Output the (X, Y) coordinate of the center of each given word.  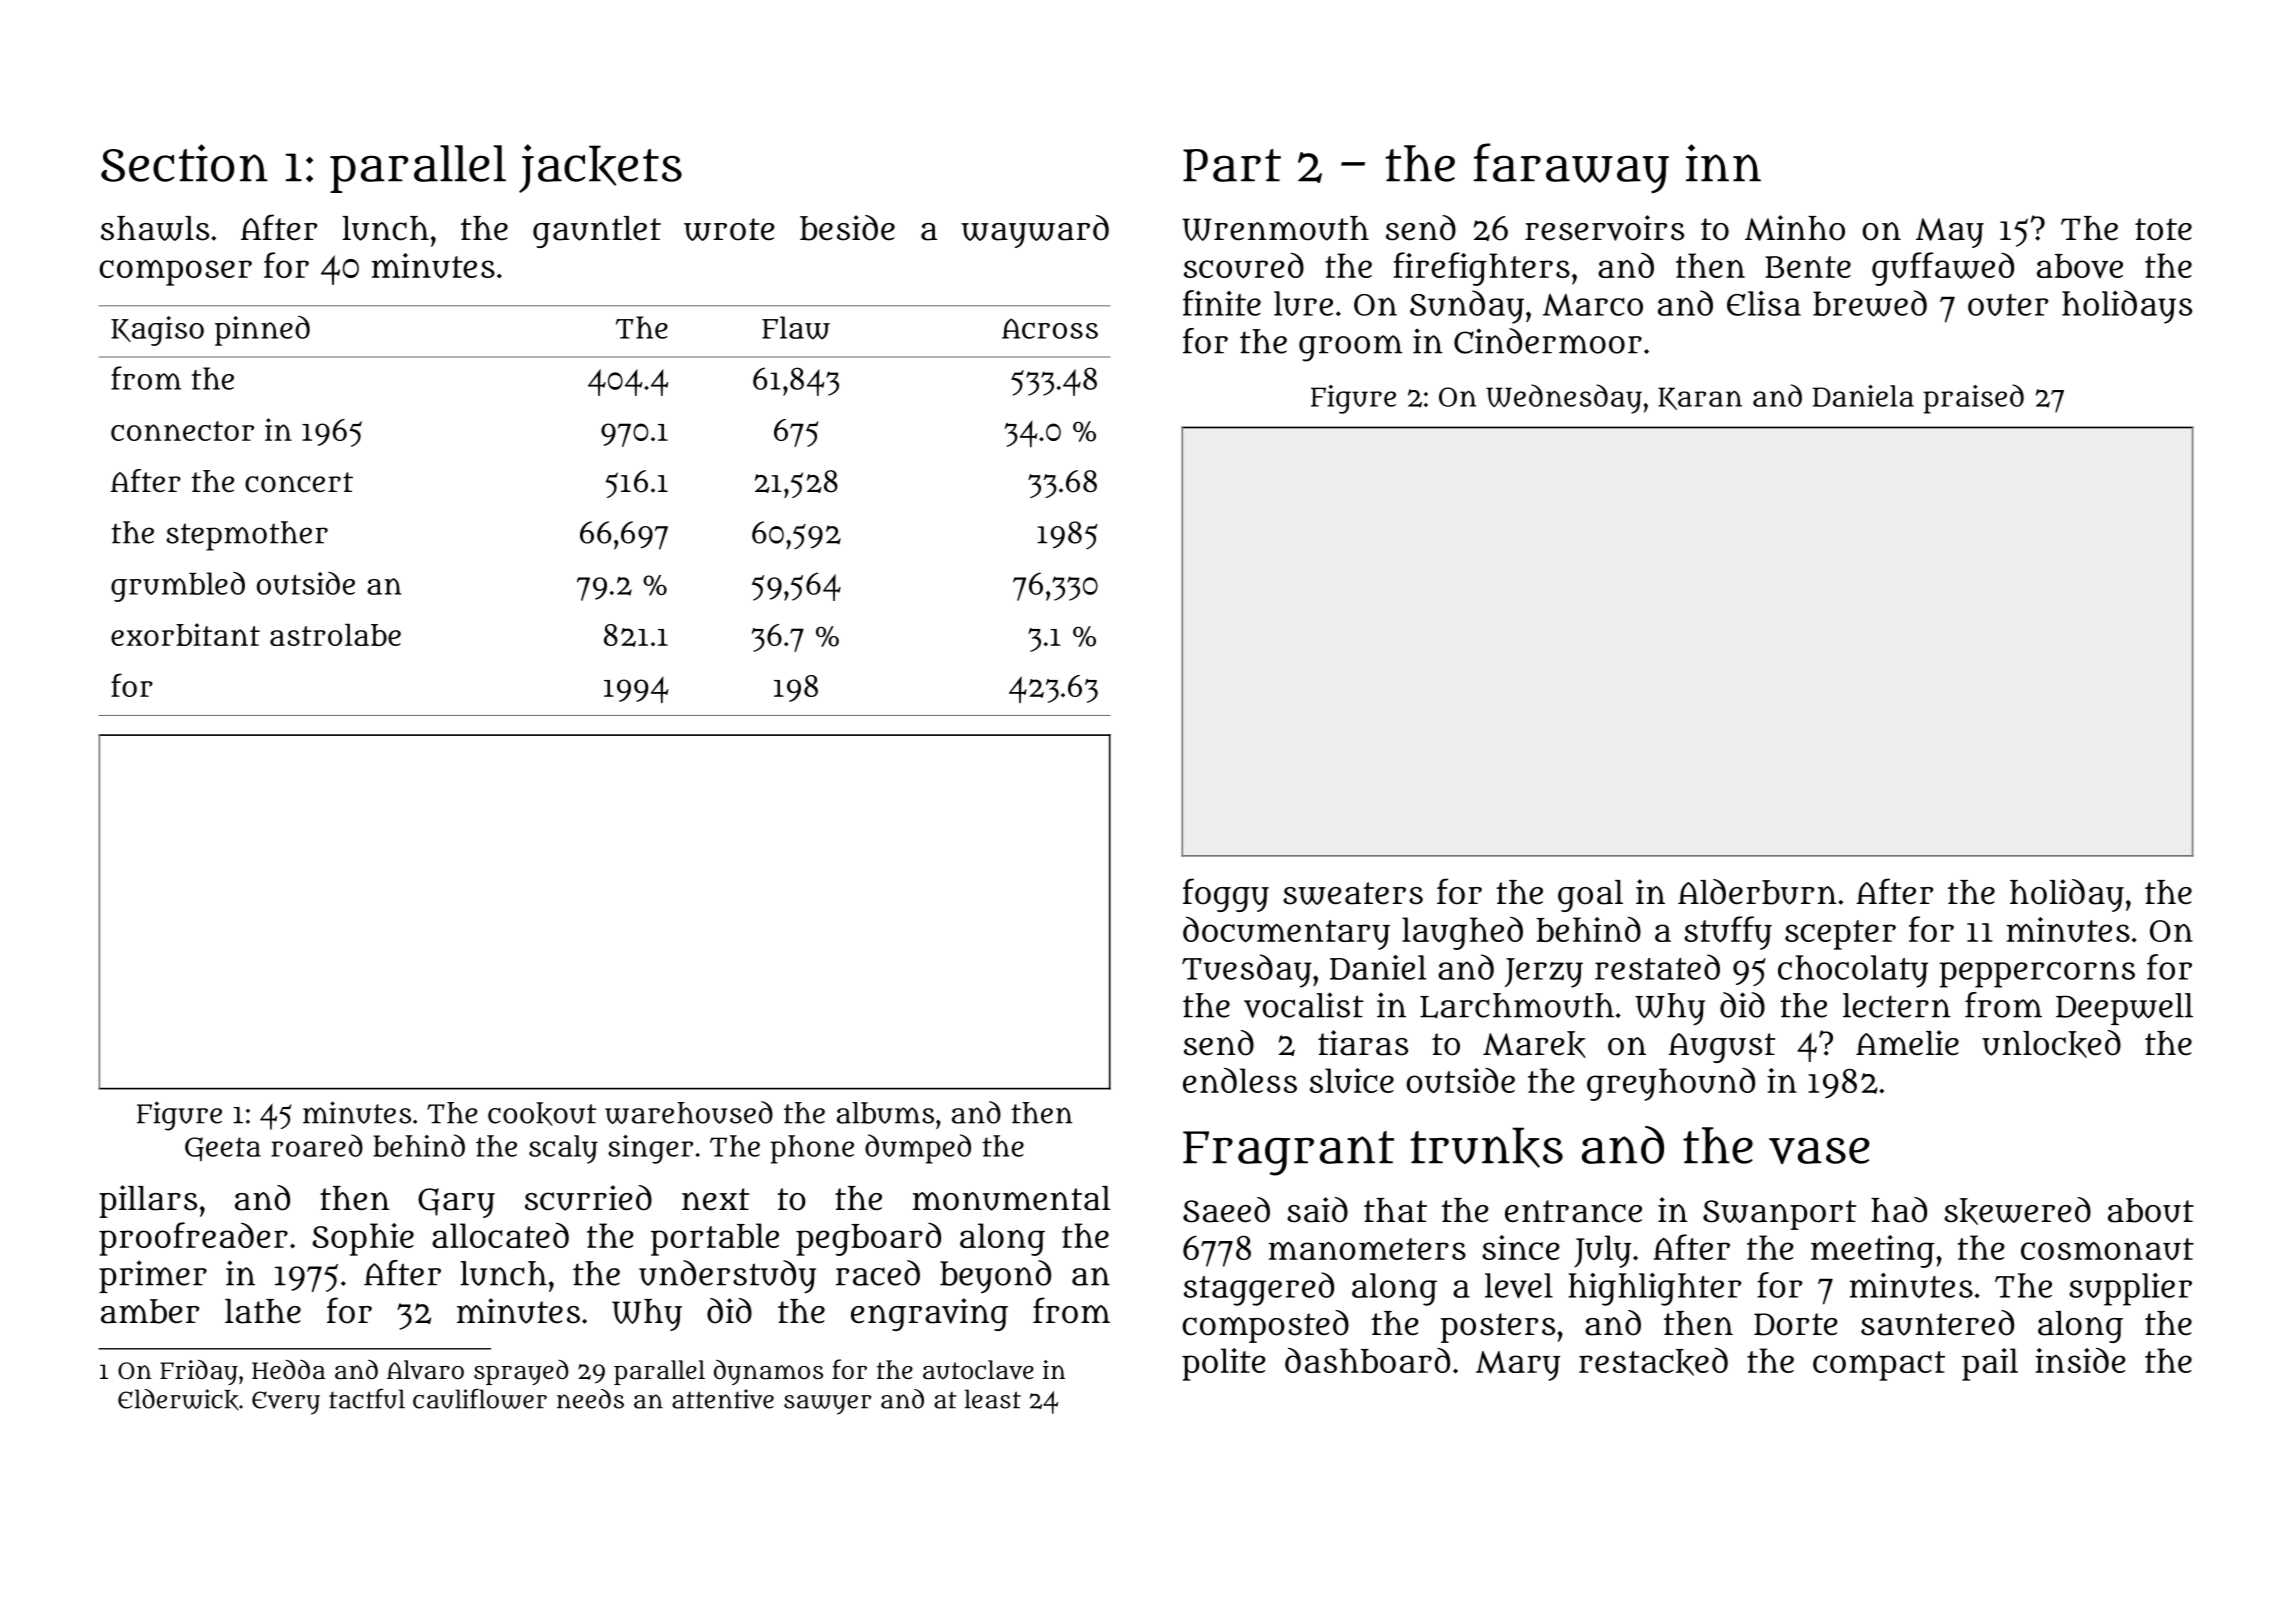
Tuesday (1247, 971)
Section (184, 163)
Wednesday (1564, 399)
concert (299, 482)
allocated (500, 1235)
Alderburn (1757, 892)
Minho (1795, 228)
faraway (1571, 168)
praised (1973, 399)
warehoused (689, 1112)
